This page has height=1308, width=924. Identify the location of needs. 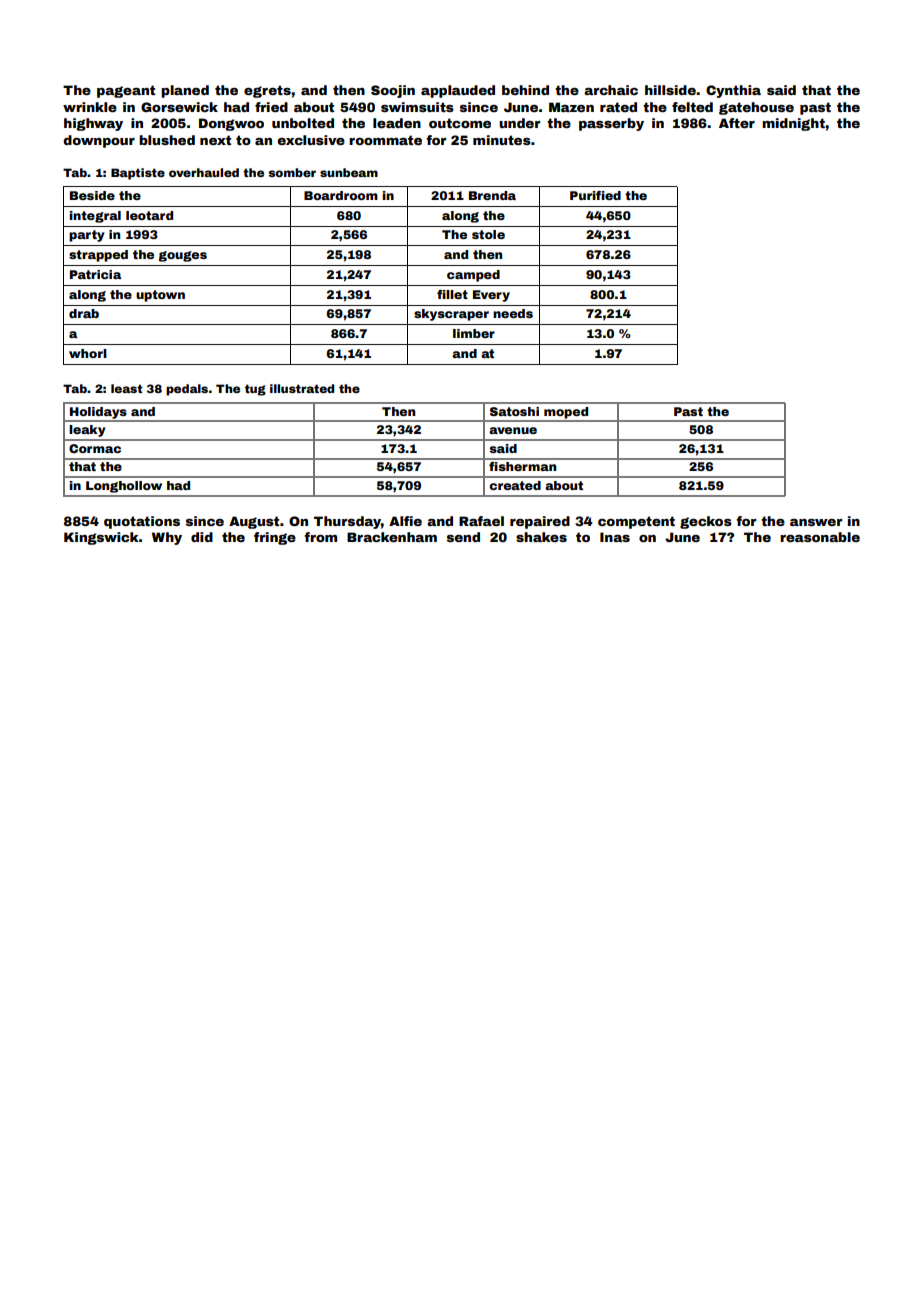
(513, 313).
